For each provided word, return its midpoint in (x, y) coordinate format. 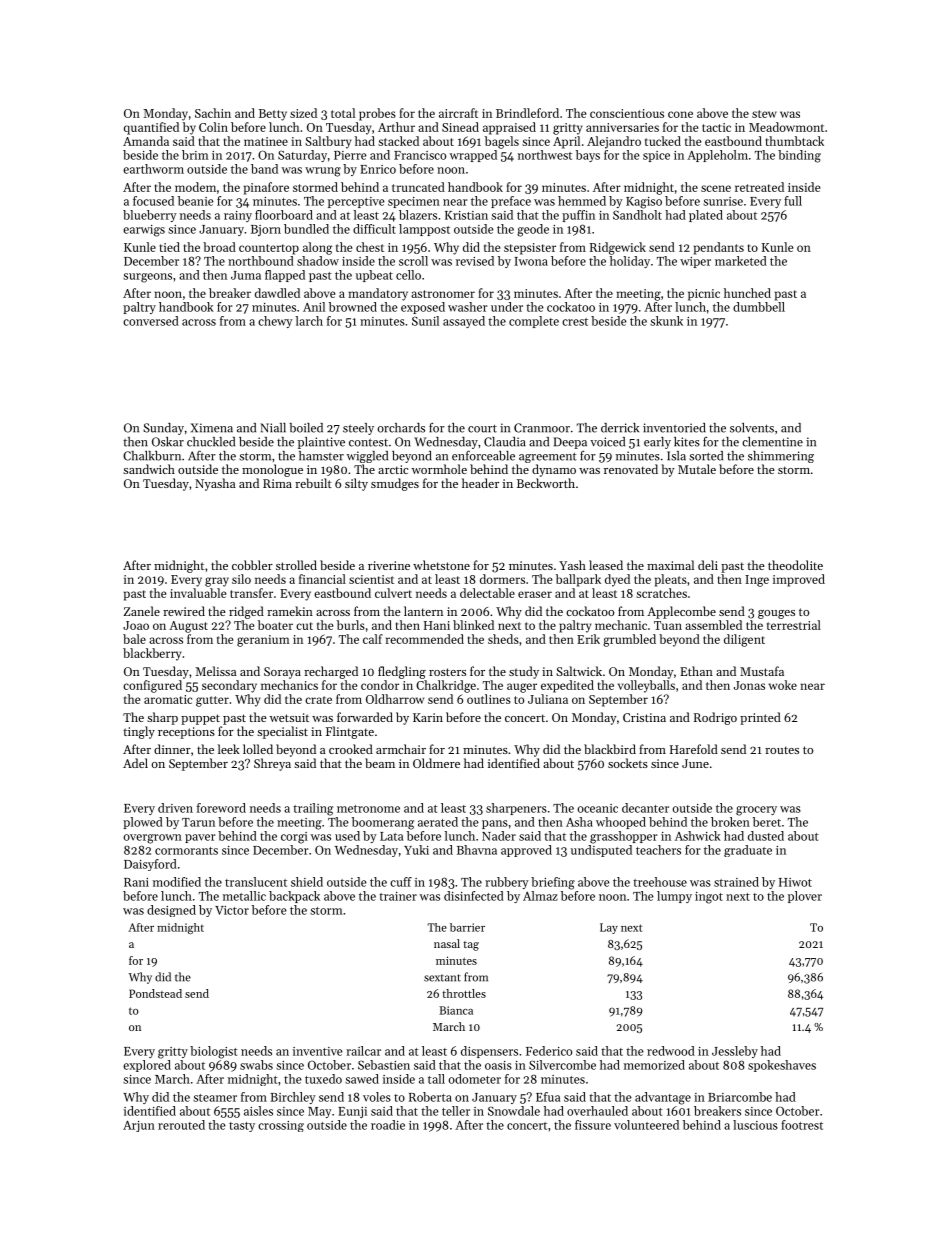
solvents (752, 428)
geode (533, 230)
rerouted (181, 1125)
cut (304, 626)
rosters (447, 672)
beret (767, 822)
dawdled (277, 293)
